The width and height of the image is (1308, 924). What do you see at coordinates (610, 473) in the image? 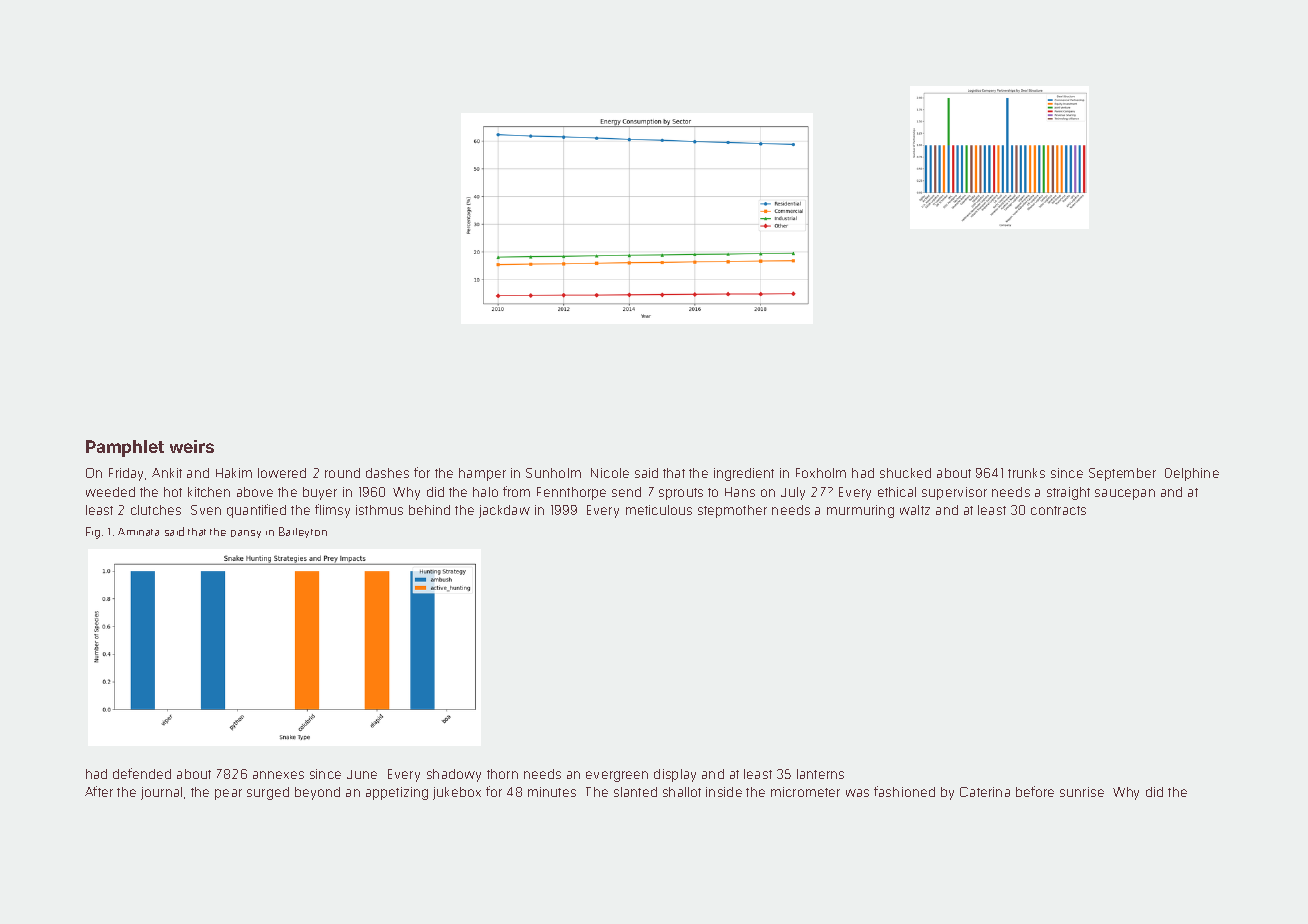
I see `Nicole` at bounding box center [610, 473].
